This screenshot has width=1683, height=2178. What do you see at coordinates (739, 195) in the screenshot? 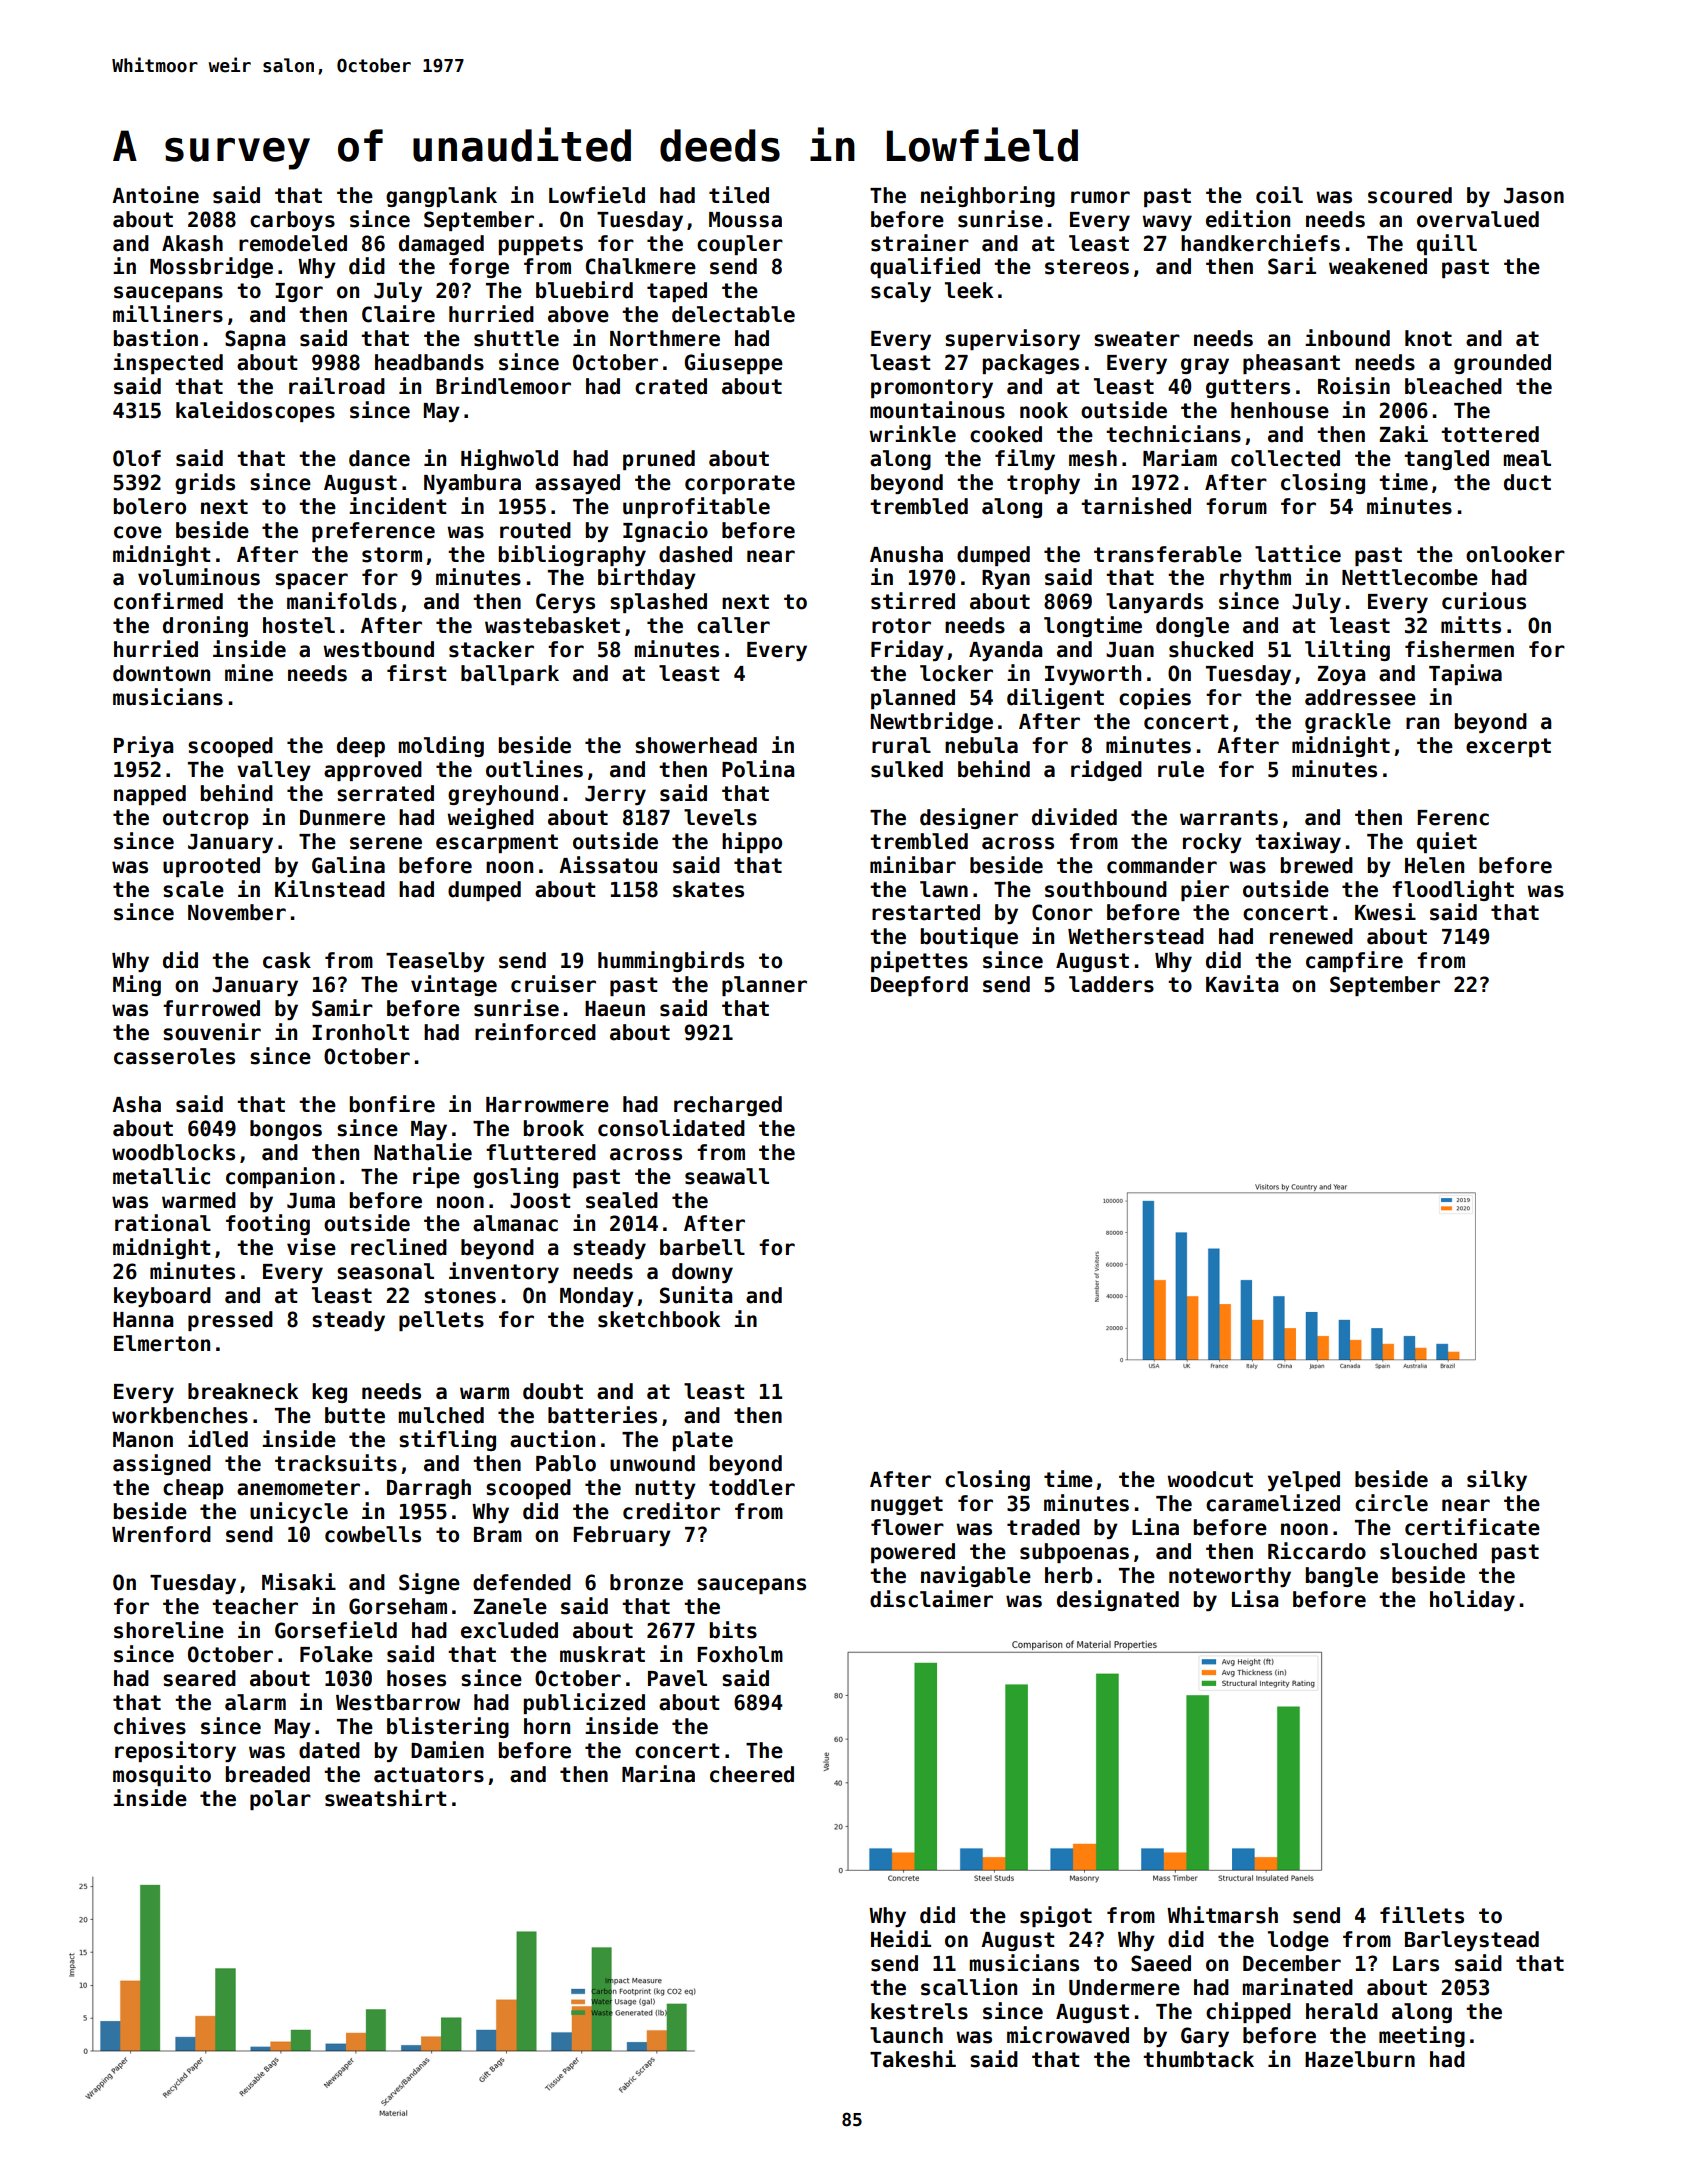
I see `tiled` at bounding box center [739, 195].
